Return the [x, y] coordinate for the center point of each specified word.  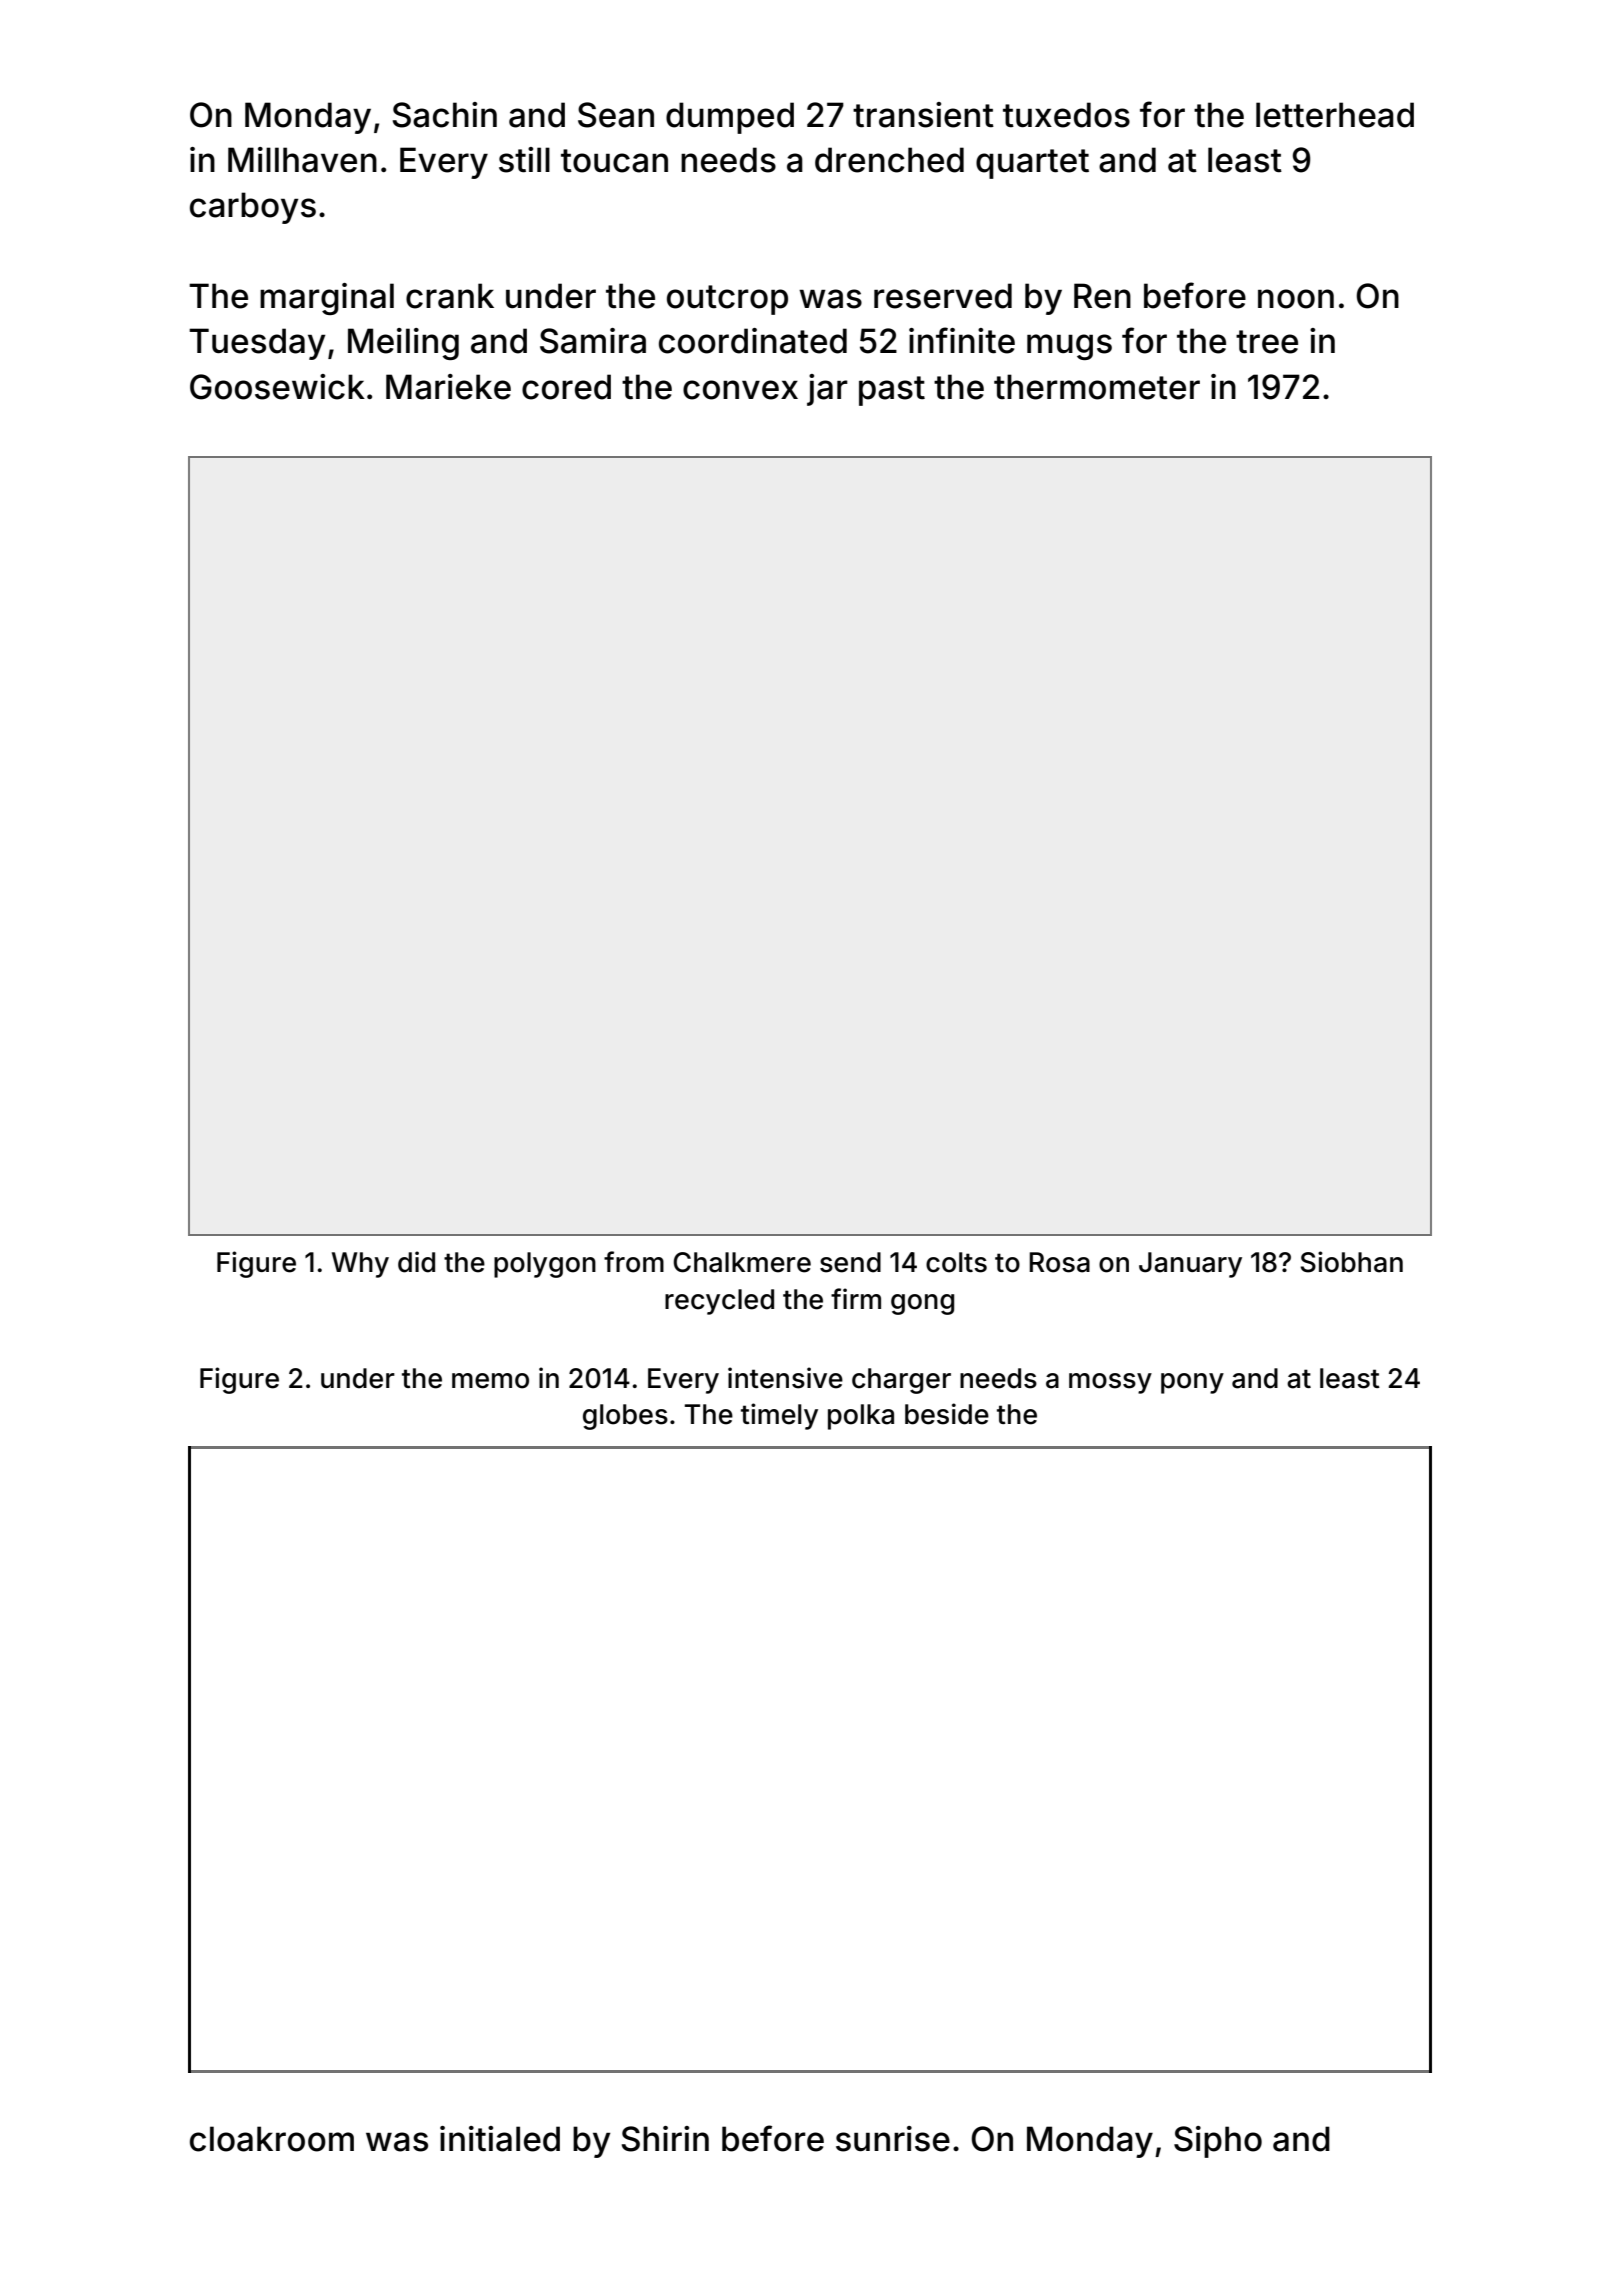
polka [861, 1417]
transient [923, 115]
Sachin [445, 115]
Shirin [665, 2139]
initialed [500, 2139]
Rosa [1059, 1262]
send [850, 1262]
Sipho [1218, 2142]
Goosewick [277, 387]
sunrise [893, 2139]
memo [490, 1381]
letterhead [1335, 115]
